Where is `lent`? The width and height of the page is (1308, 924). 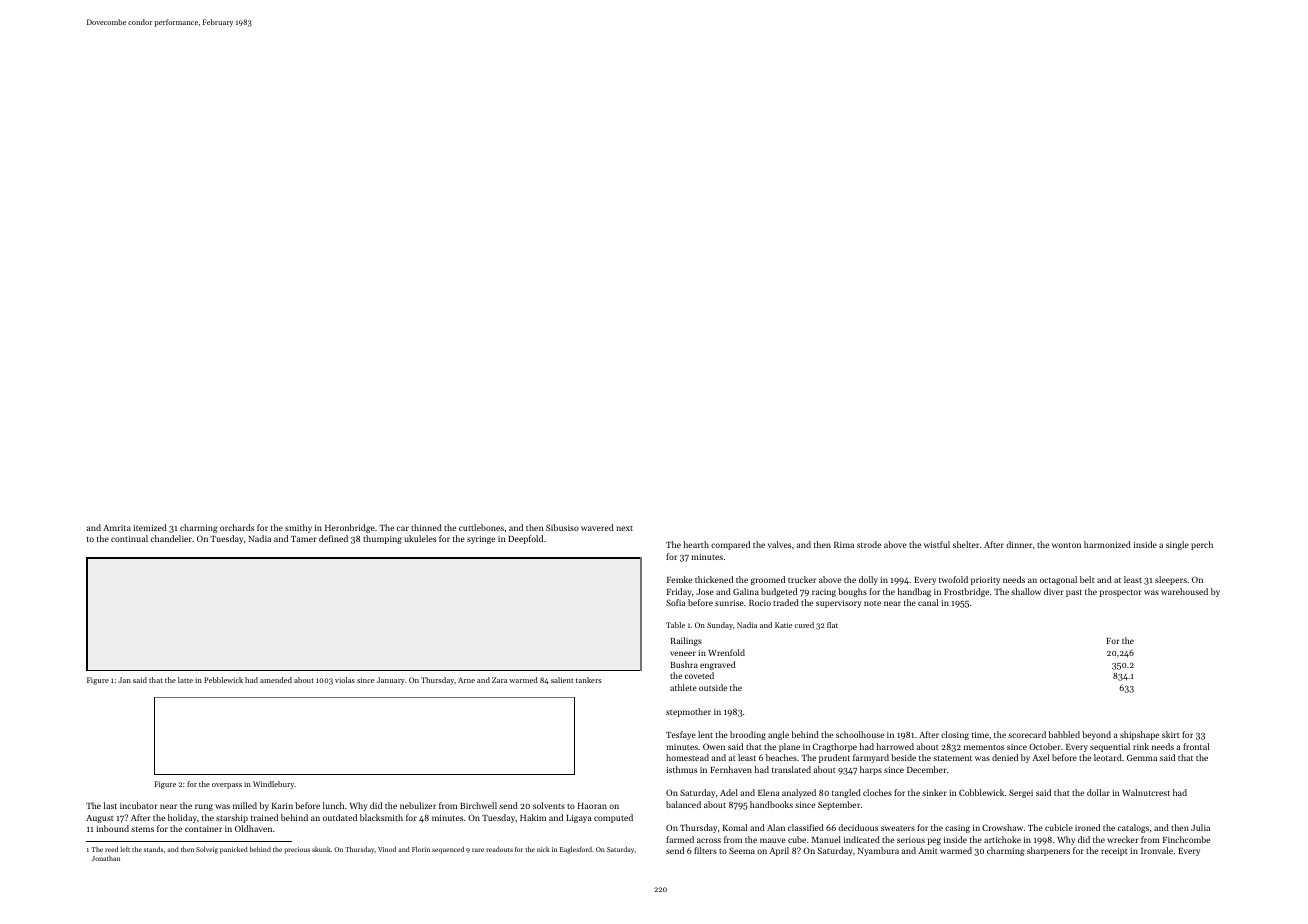
lent is located at coordinates (705, 734).
